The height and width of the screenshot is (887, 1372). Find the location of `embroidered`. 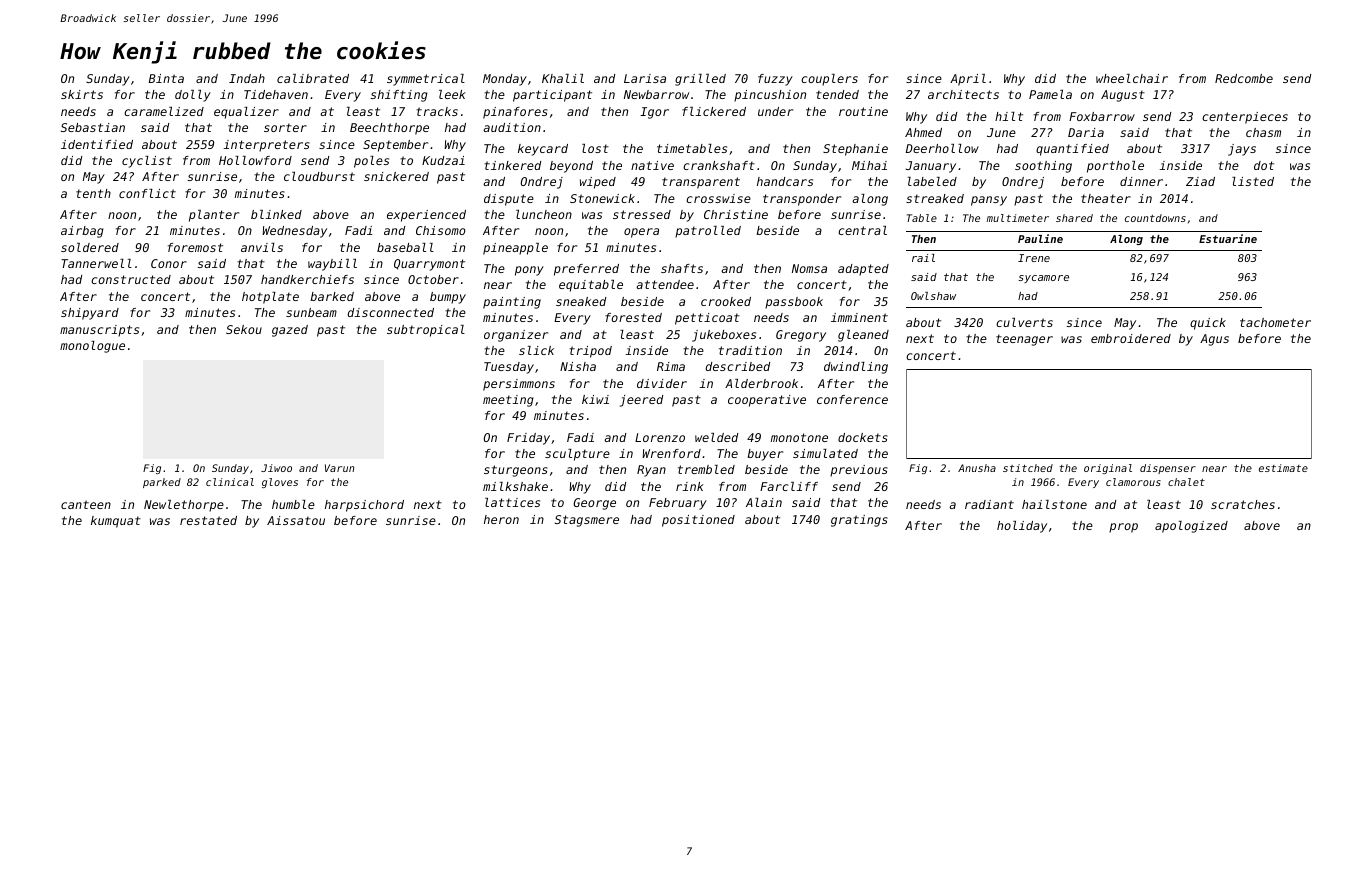

embroidered is located at coordinates (1131, 338).
